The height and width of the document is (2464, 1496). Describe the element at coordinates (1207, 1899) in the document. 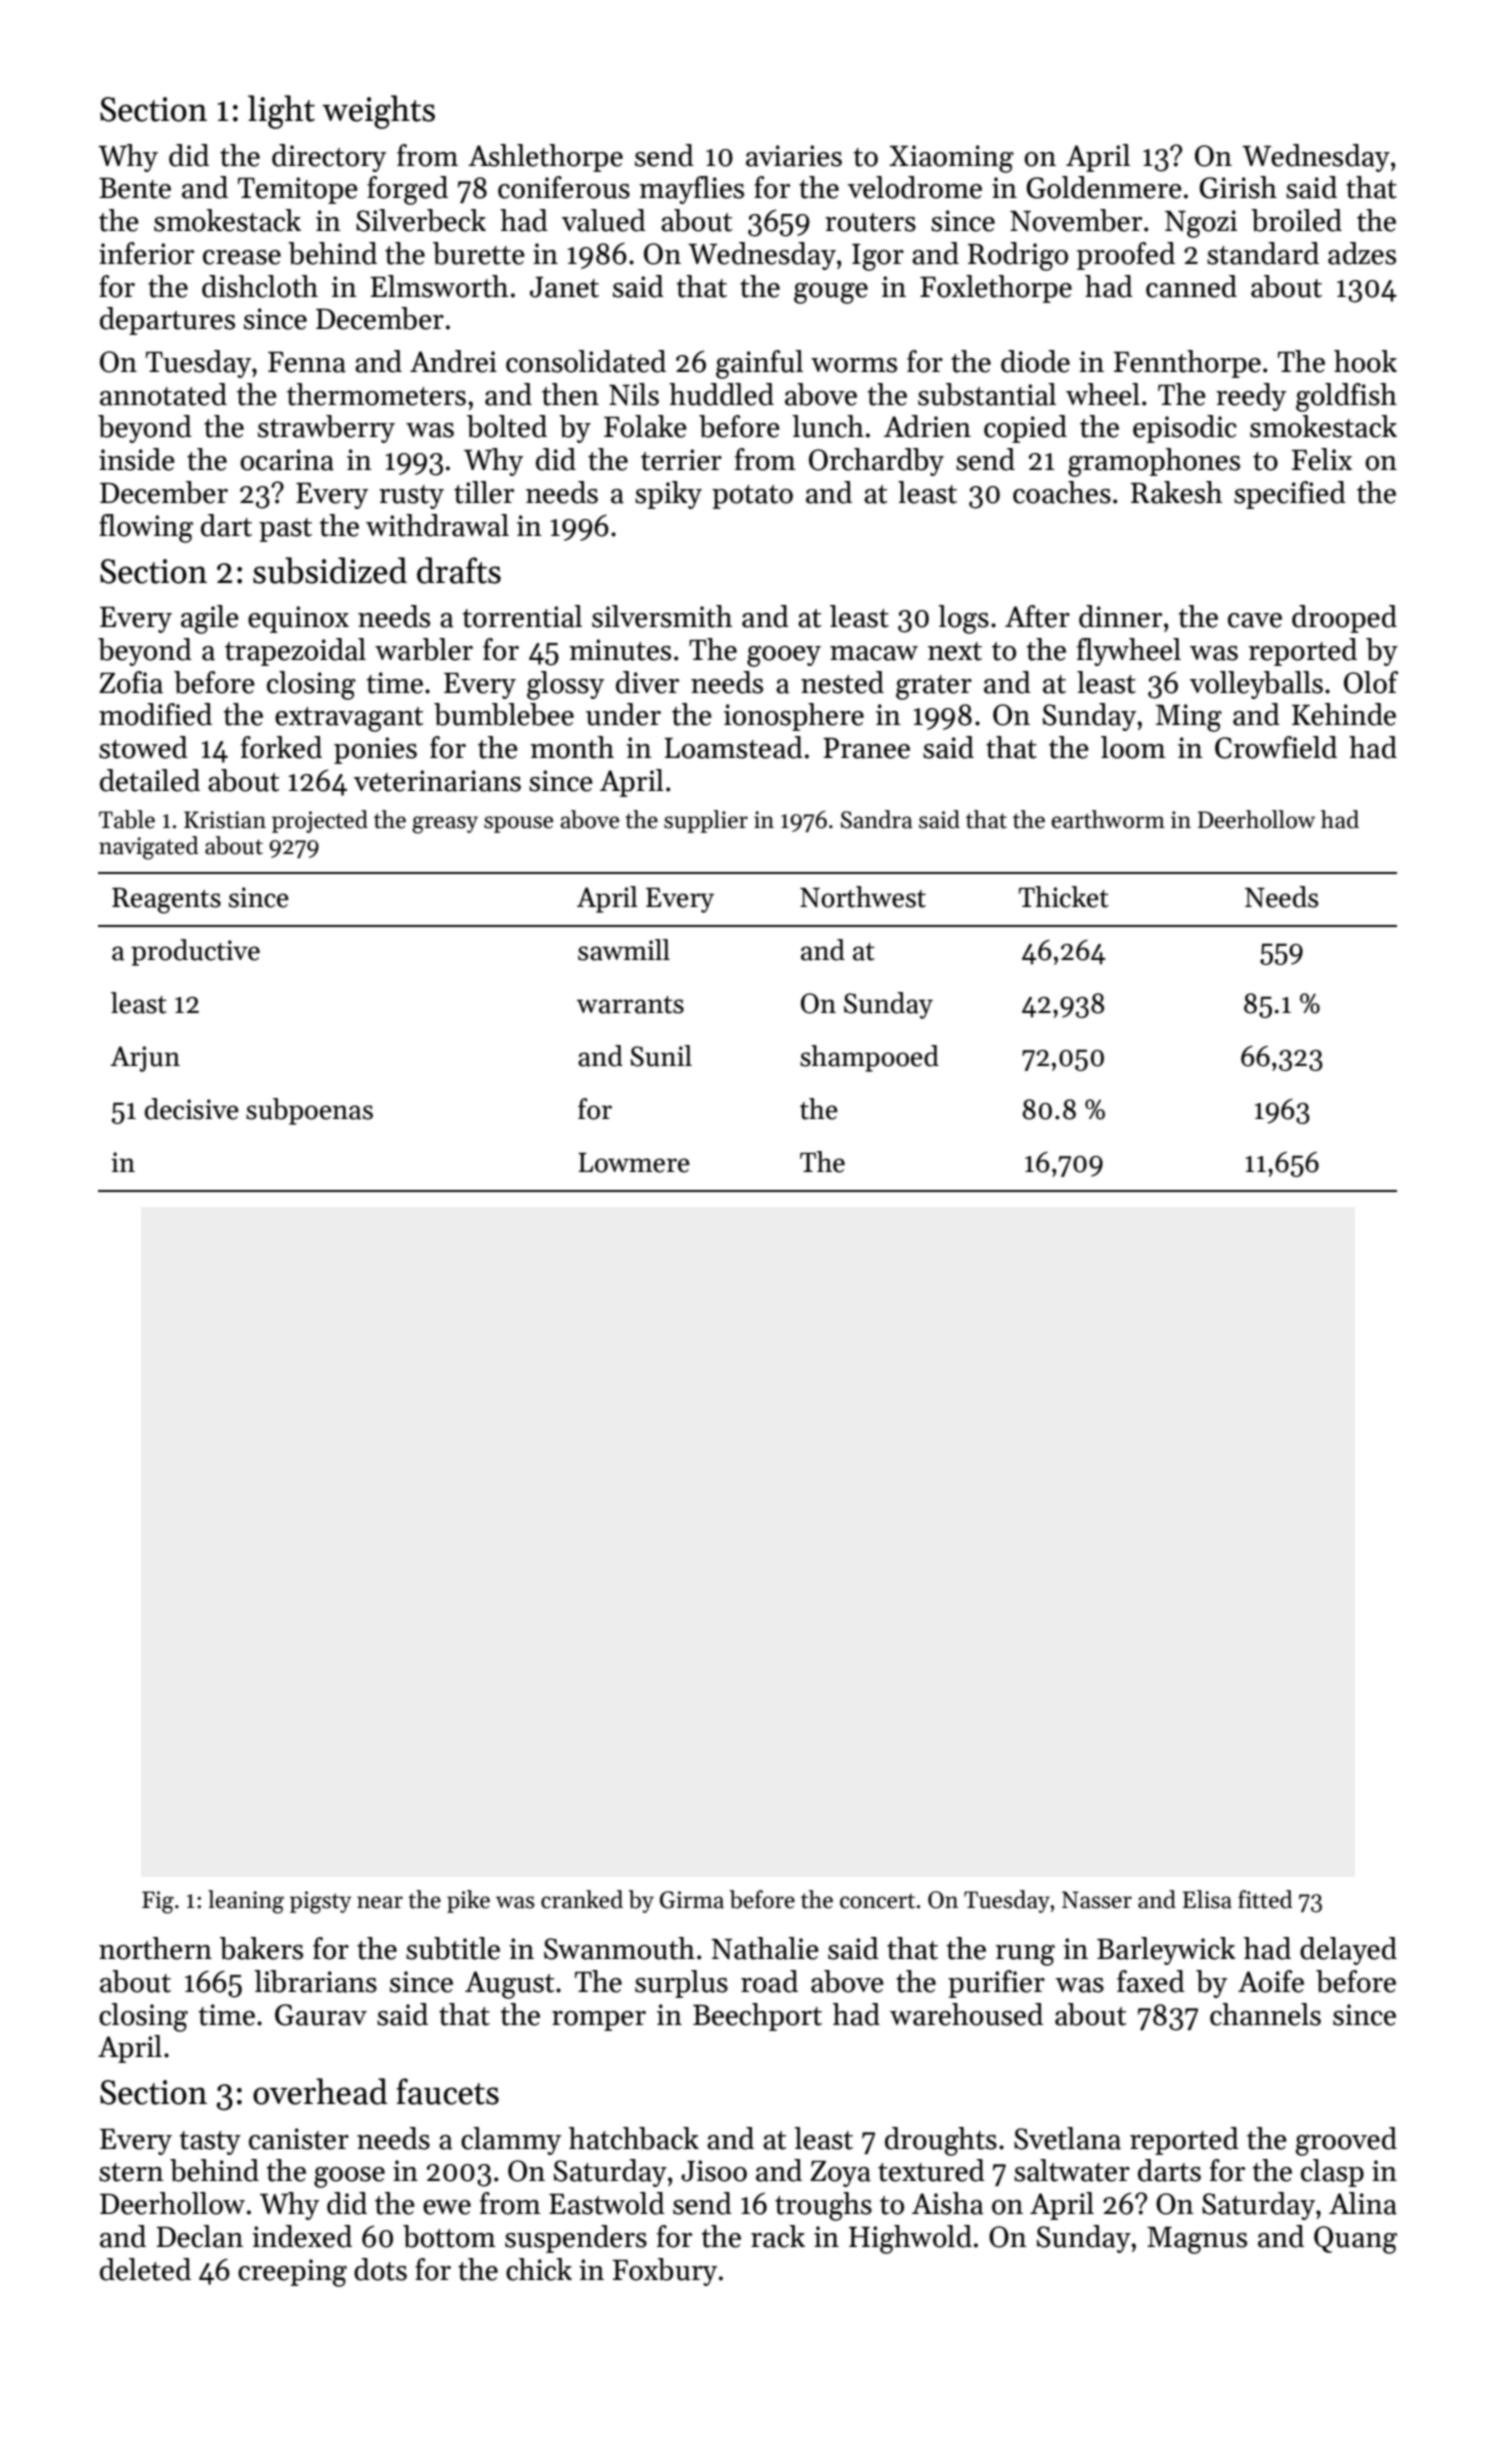

I see `Elisa` at that location.
